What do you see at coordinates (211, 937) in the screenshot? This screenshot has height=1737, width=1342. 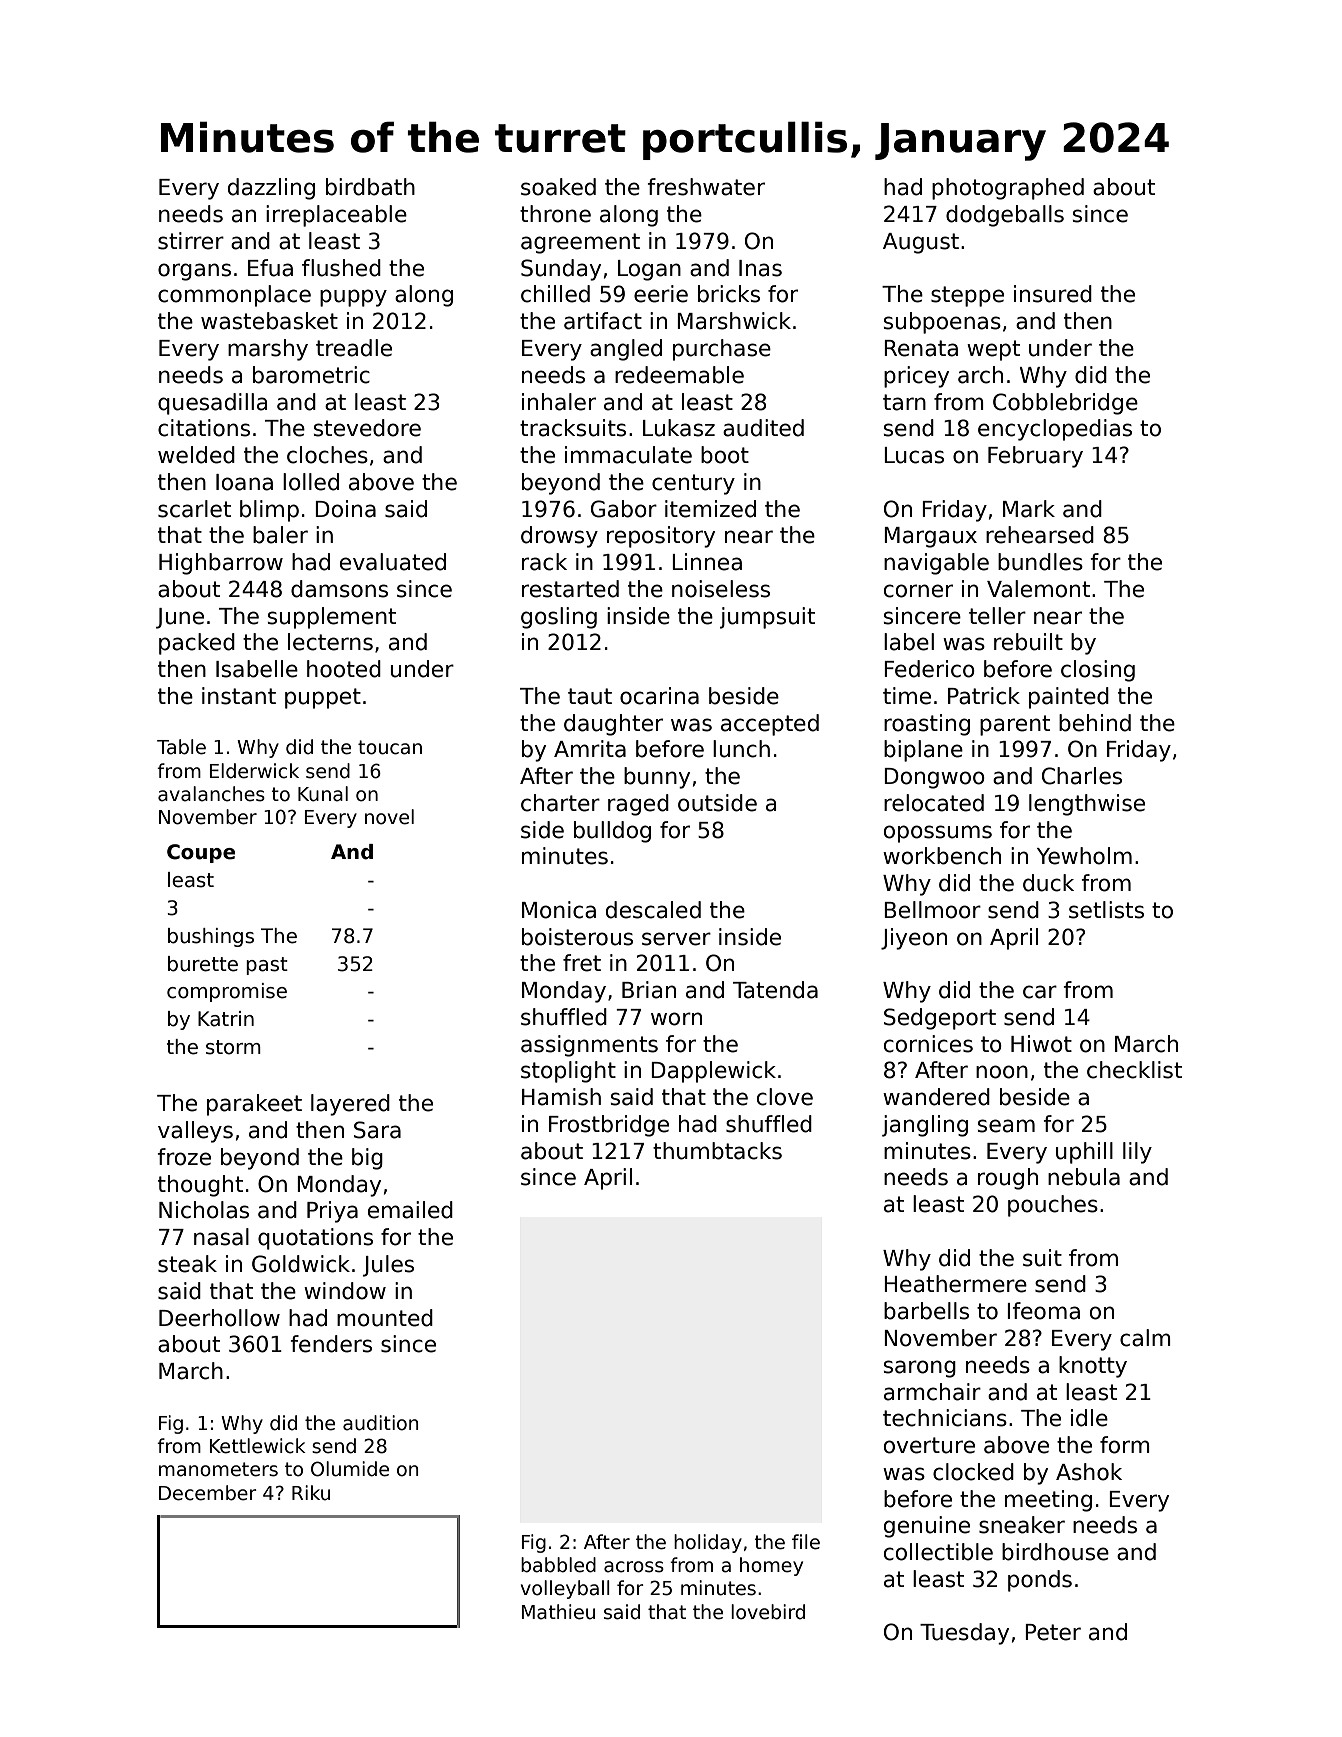 I see `bushings` at bounding box center [211, 937].
